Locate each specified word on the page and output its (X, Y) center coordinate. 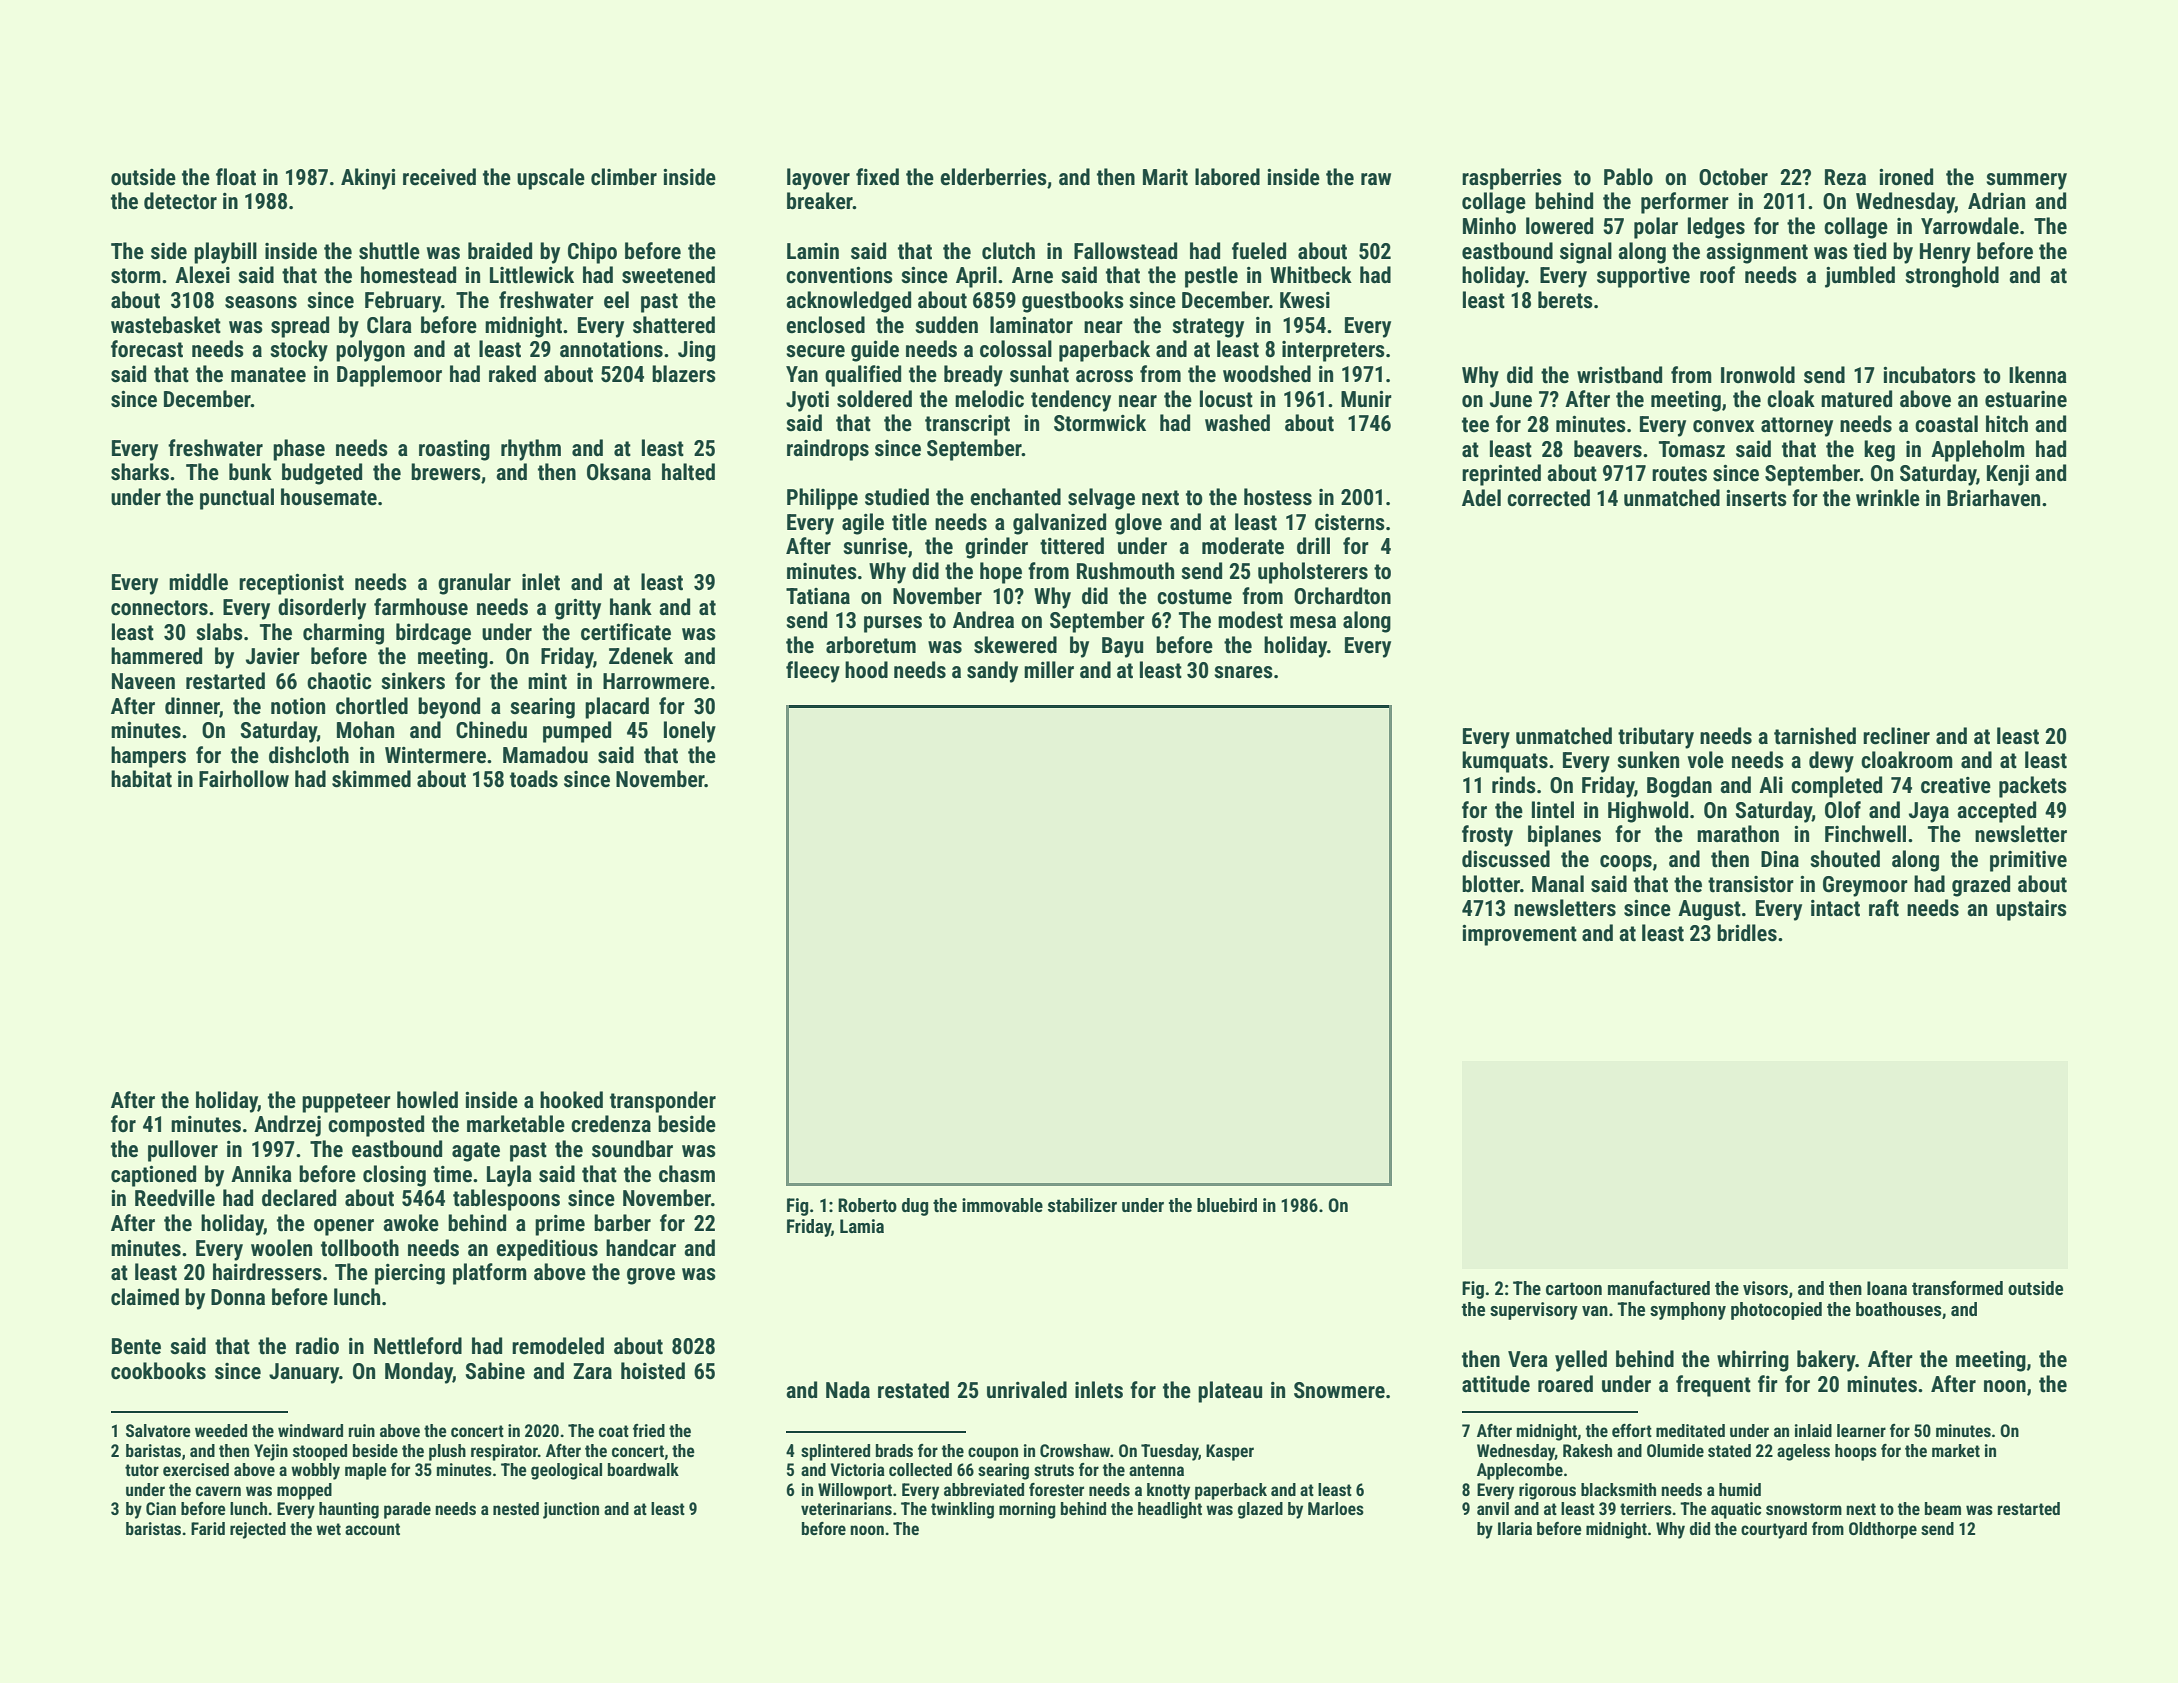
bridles (1747, 933)
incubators (1929, 375)
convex (1723, 426)
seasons (261, 302)
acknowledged (848, 302)
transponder (663, 1102)
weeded (221, 1430)
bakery (1826, 1361)
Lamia (862, 1226)
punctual (237, 499)
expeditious (547, 1250)
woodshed (1267, 374)
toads (534, 779)
